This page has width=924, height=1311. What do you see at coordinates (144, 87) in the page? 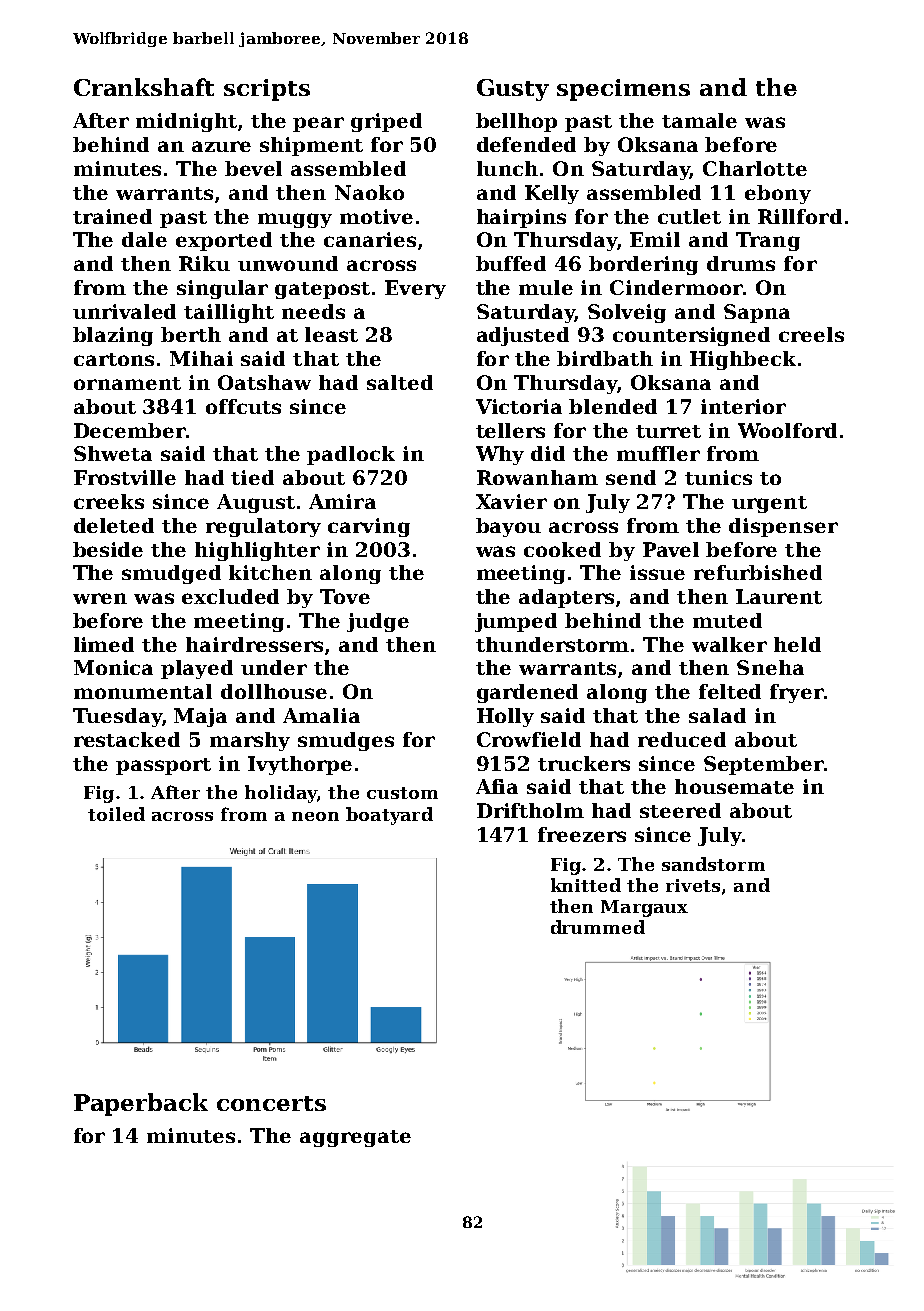
I see `Crankshaft` at bounding box center [144, 87].
